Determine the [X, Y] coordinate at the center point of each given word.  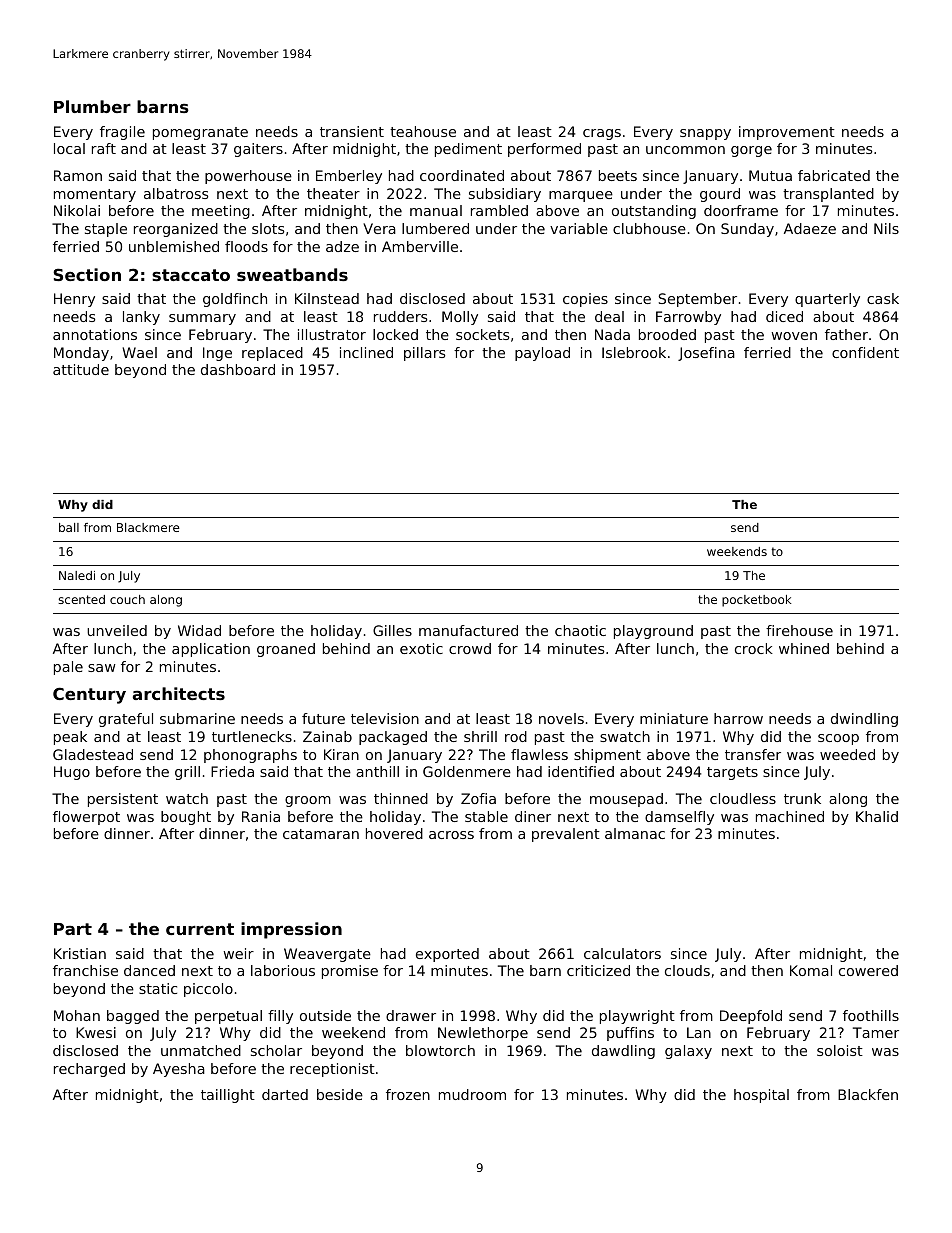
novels [561, 718]
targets [732, 773]
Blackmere [148, 527]
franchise [85, 970]
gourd [720, 195]
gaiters [258, 150]
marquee [581, 196]
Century [89, 695]
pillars [424, 354]
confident [865, 352]
